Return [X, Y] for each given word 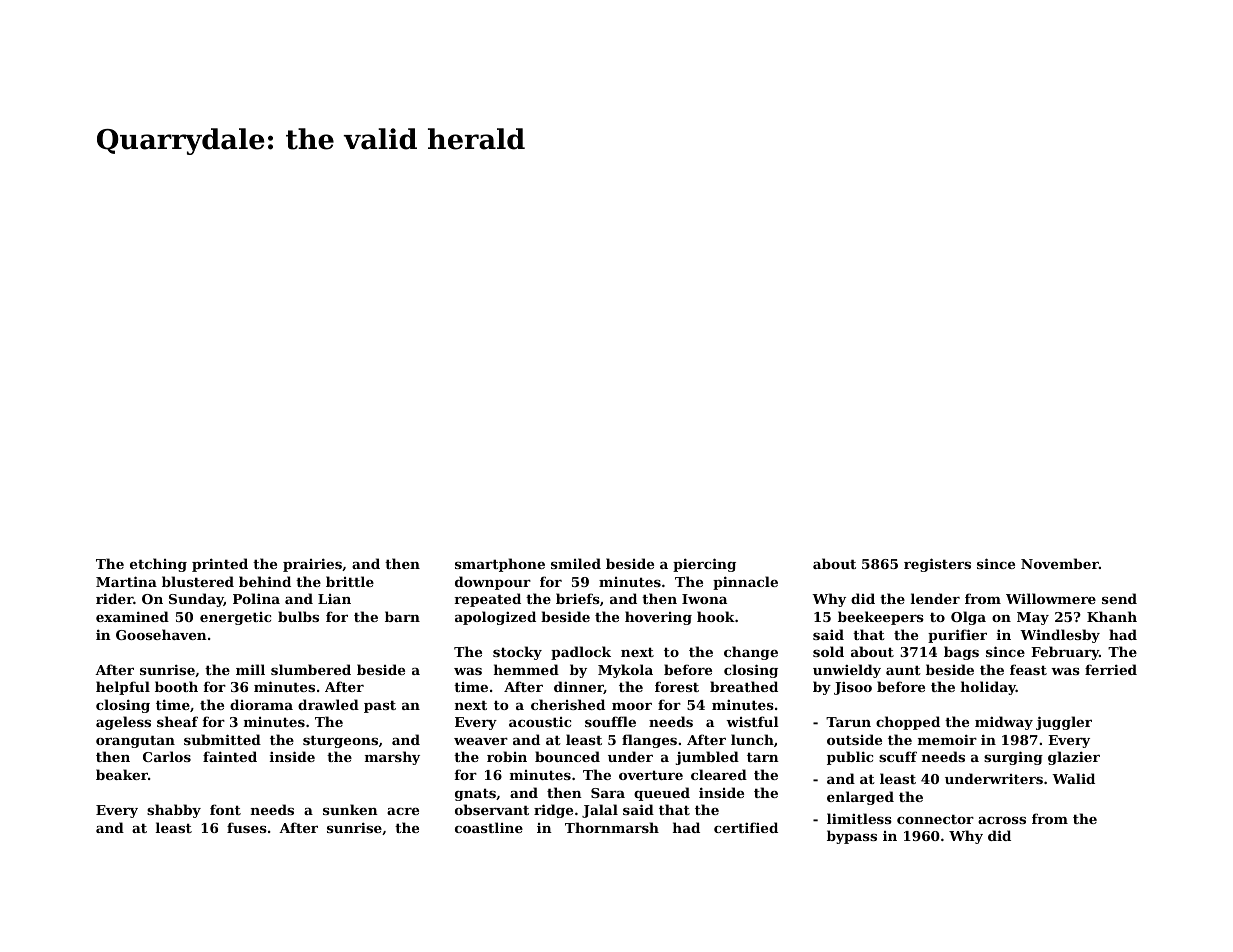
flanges [649, 741]
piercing [704, 565]
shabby [174, 811]
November [1060, 563]
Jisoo [853, 688]
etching [158, 565]
